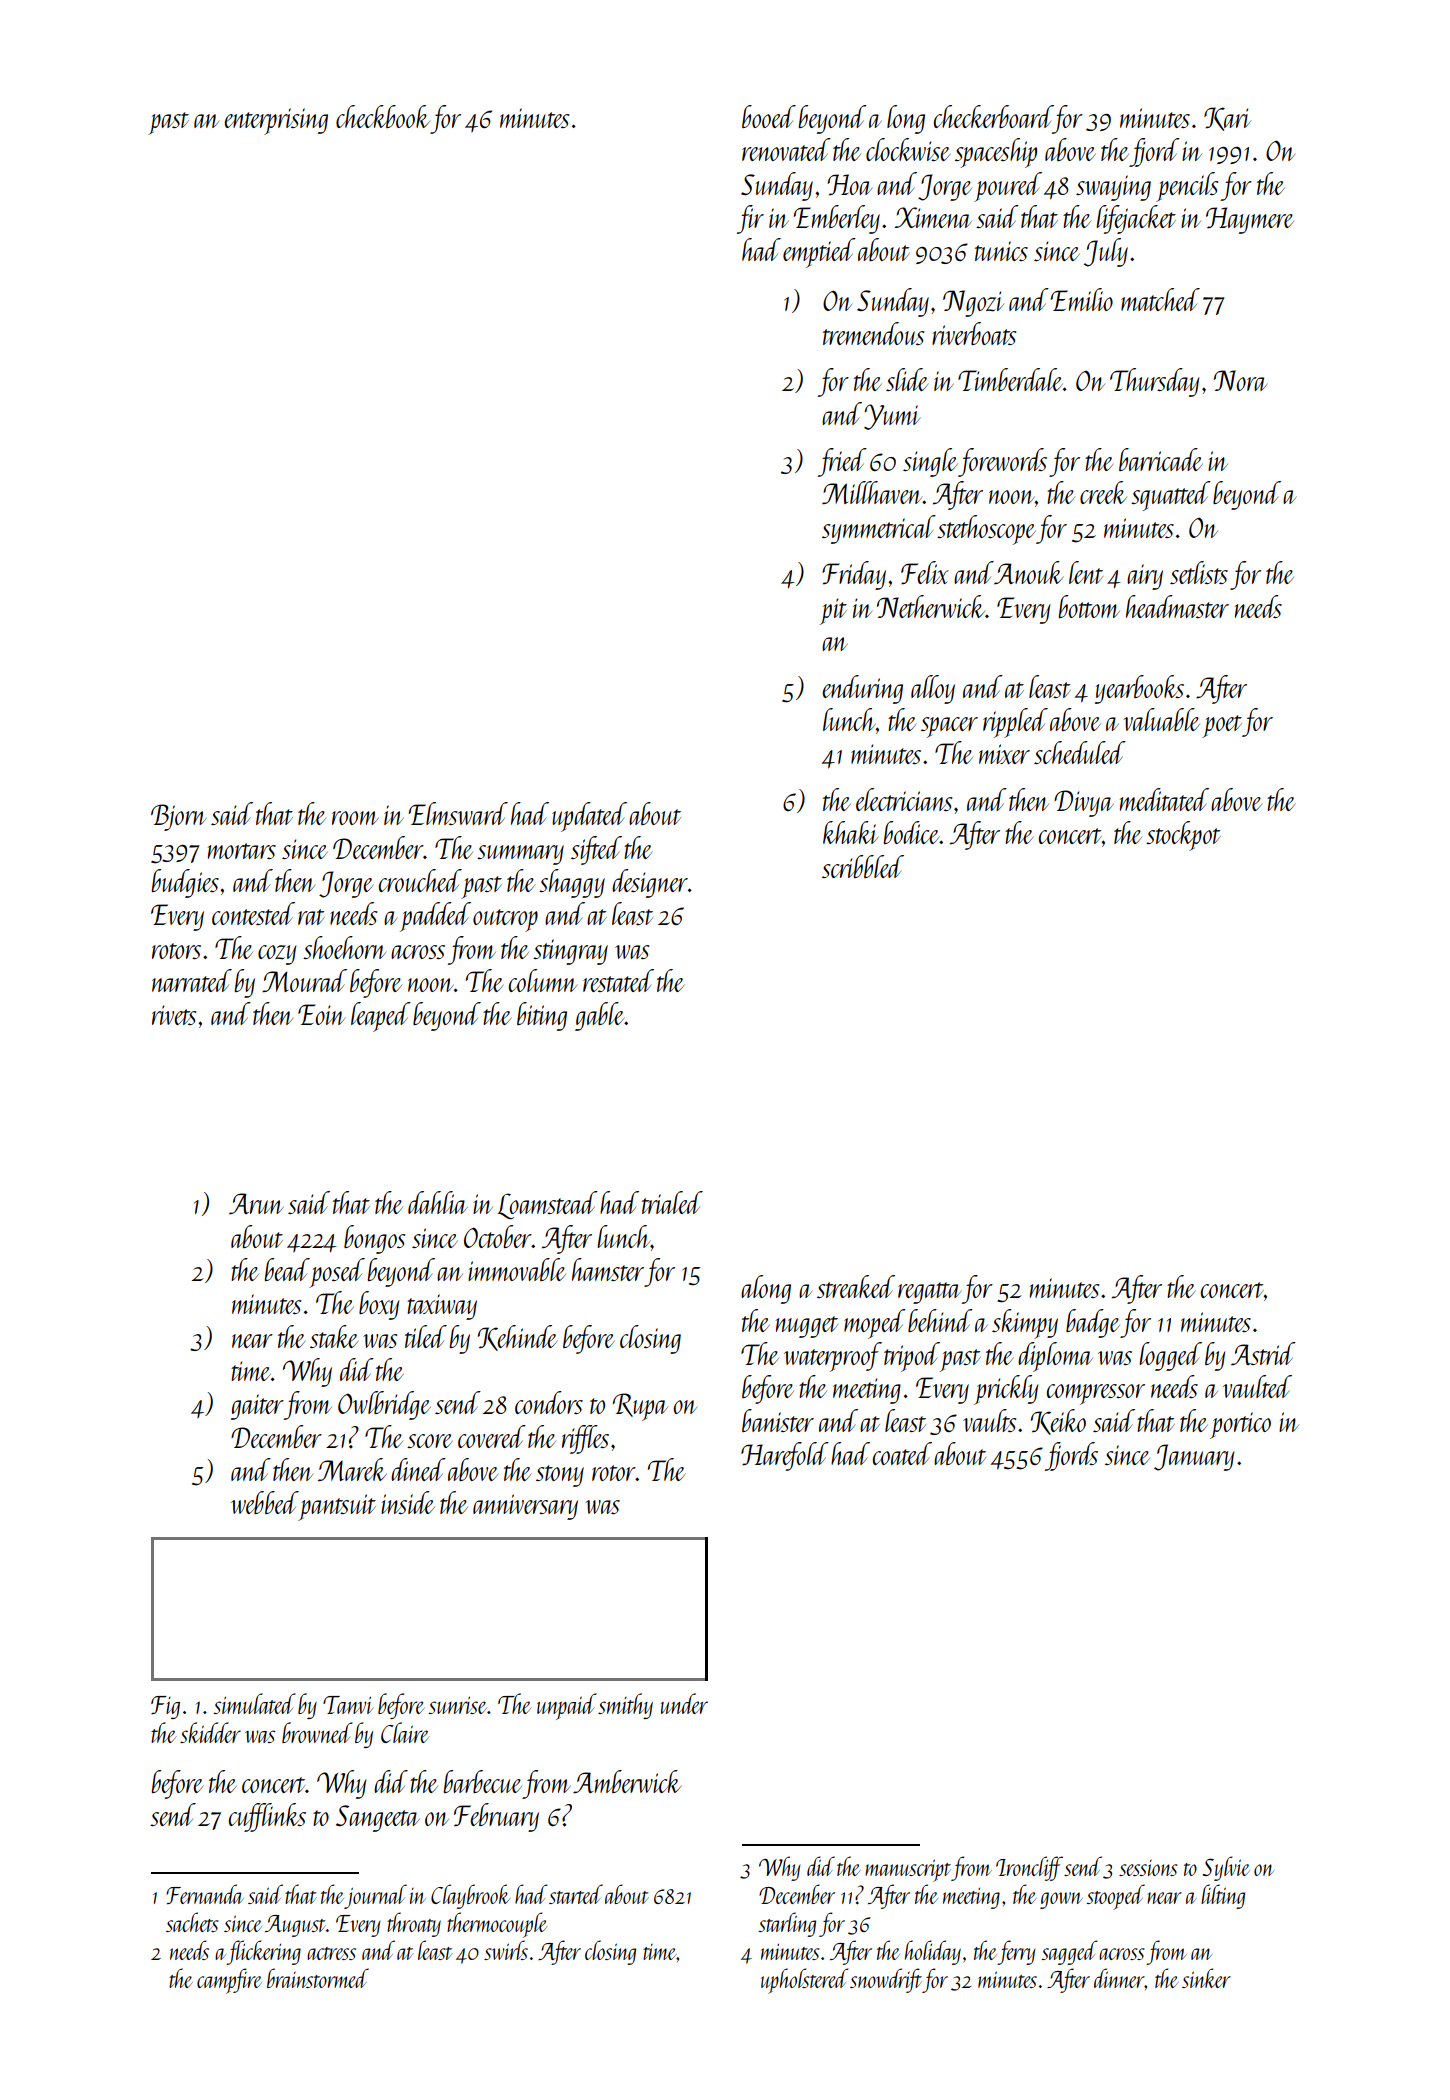  I want to click on booed, so click(769, 116).
